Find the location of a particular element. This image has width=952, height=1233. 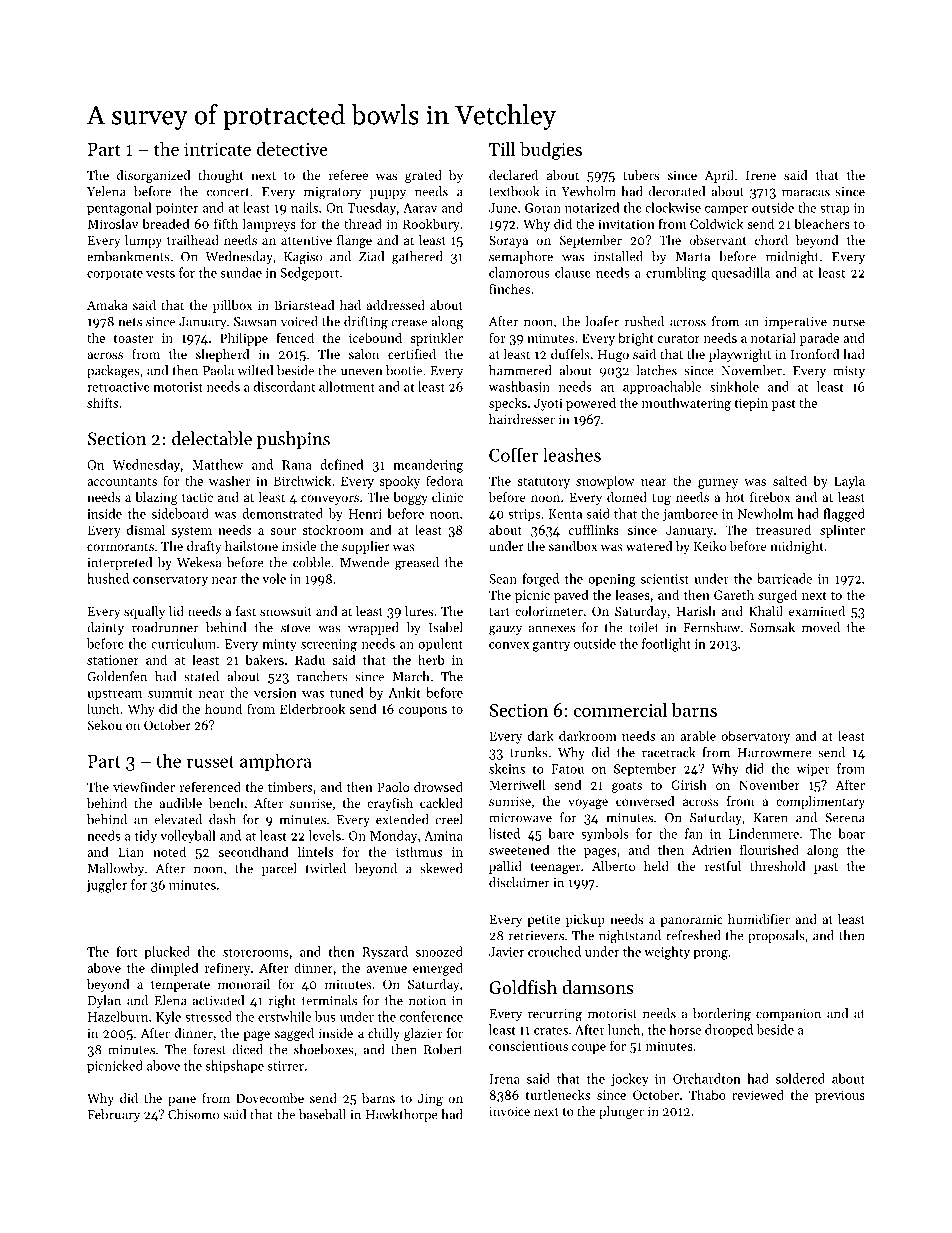

Irene is located at coordinates (761, 175).
